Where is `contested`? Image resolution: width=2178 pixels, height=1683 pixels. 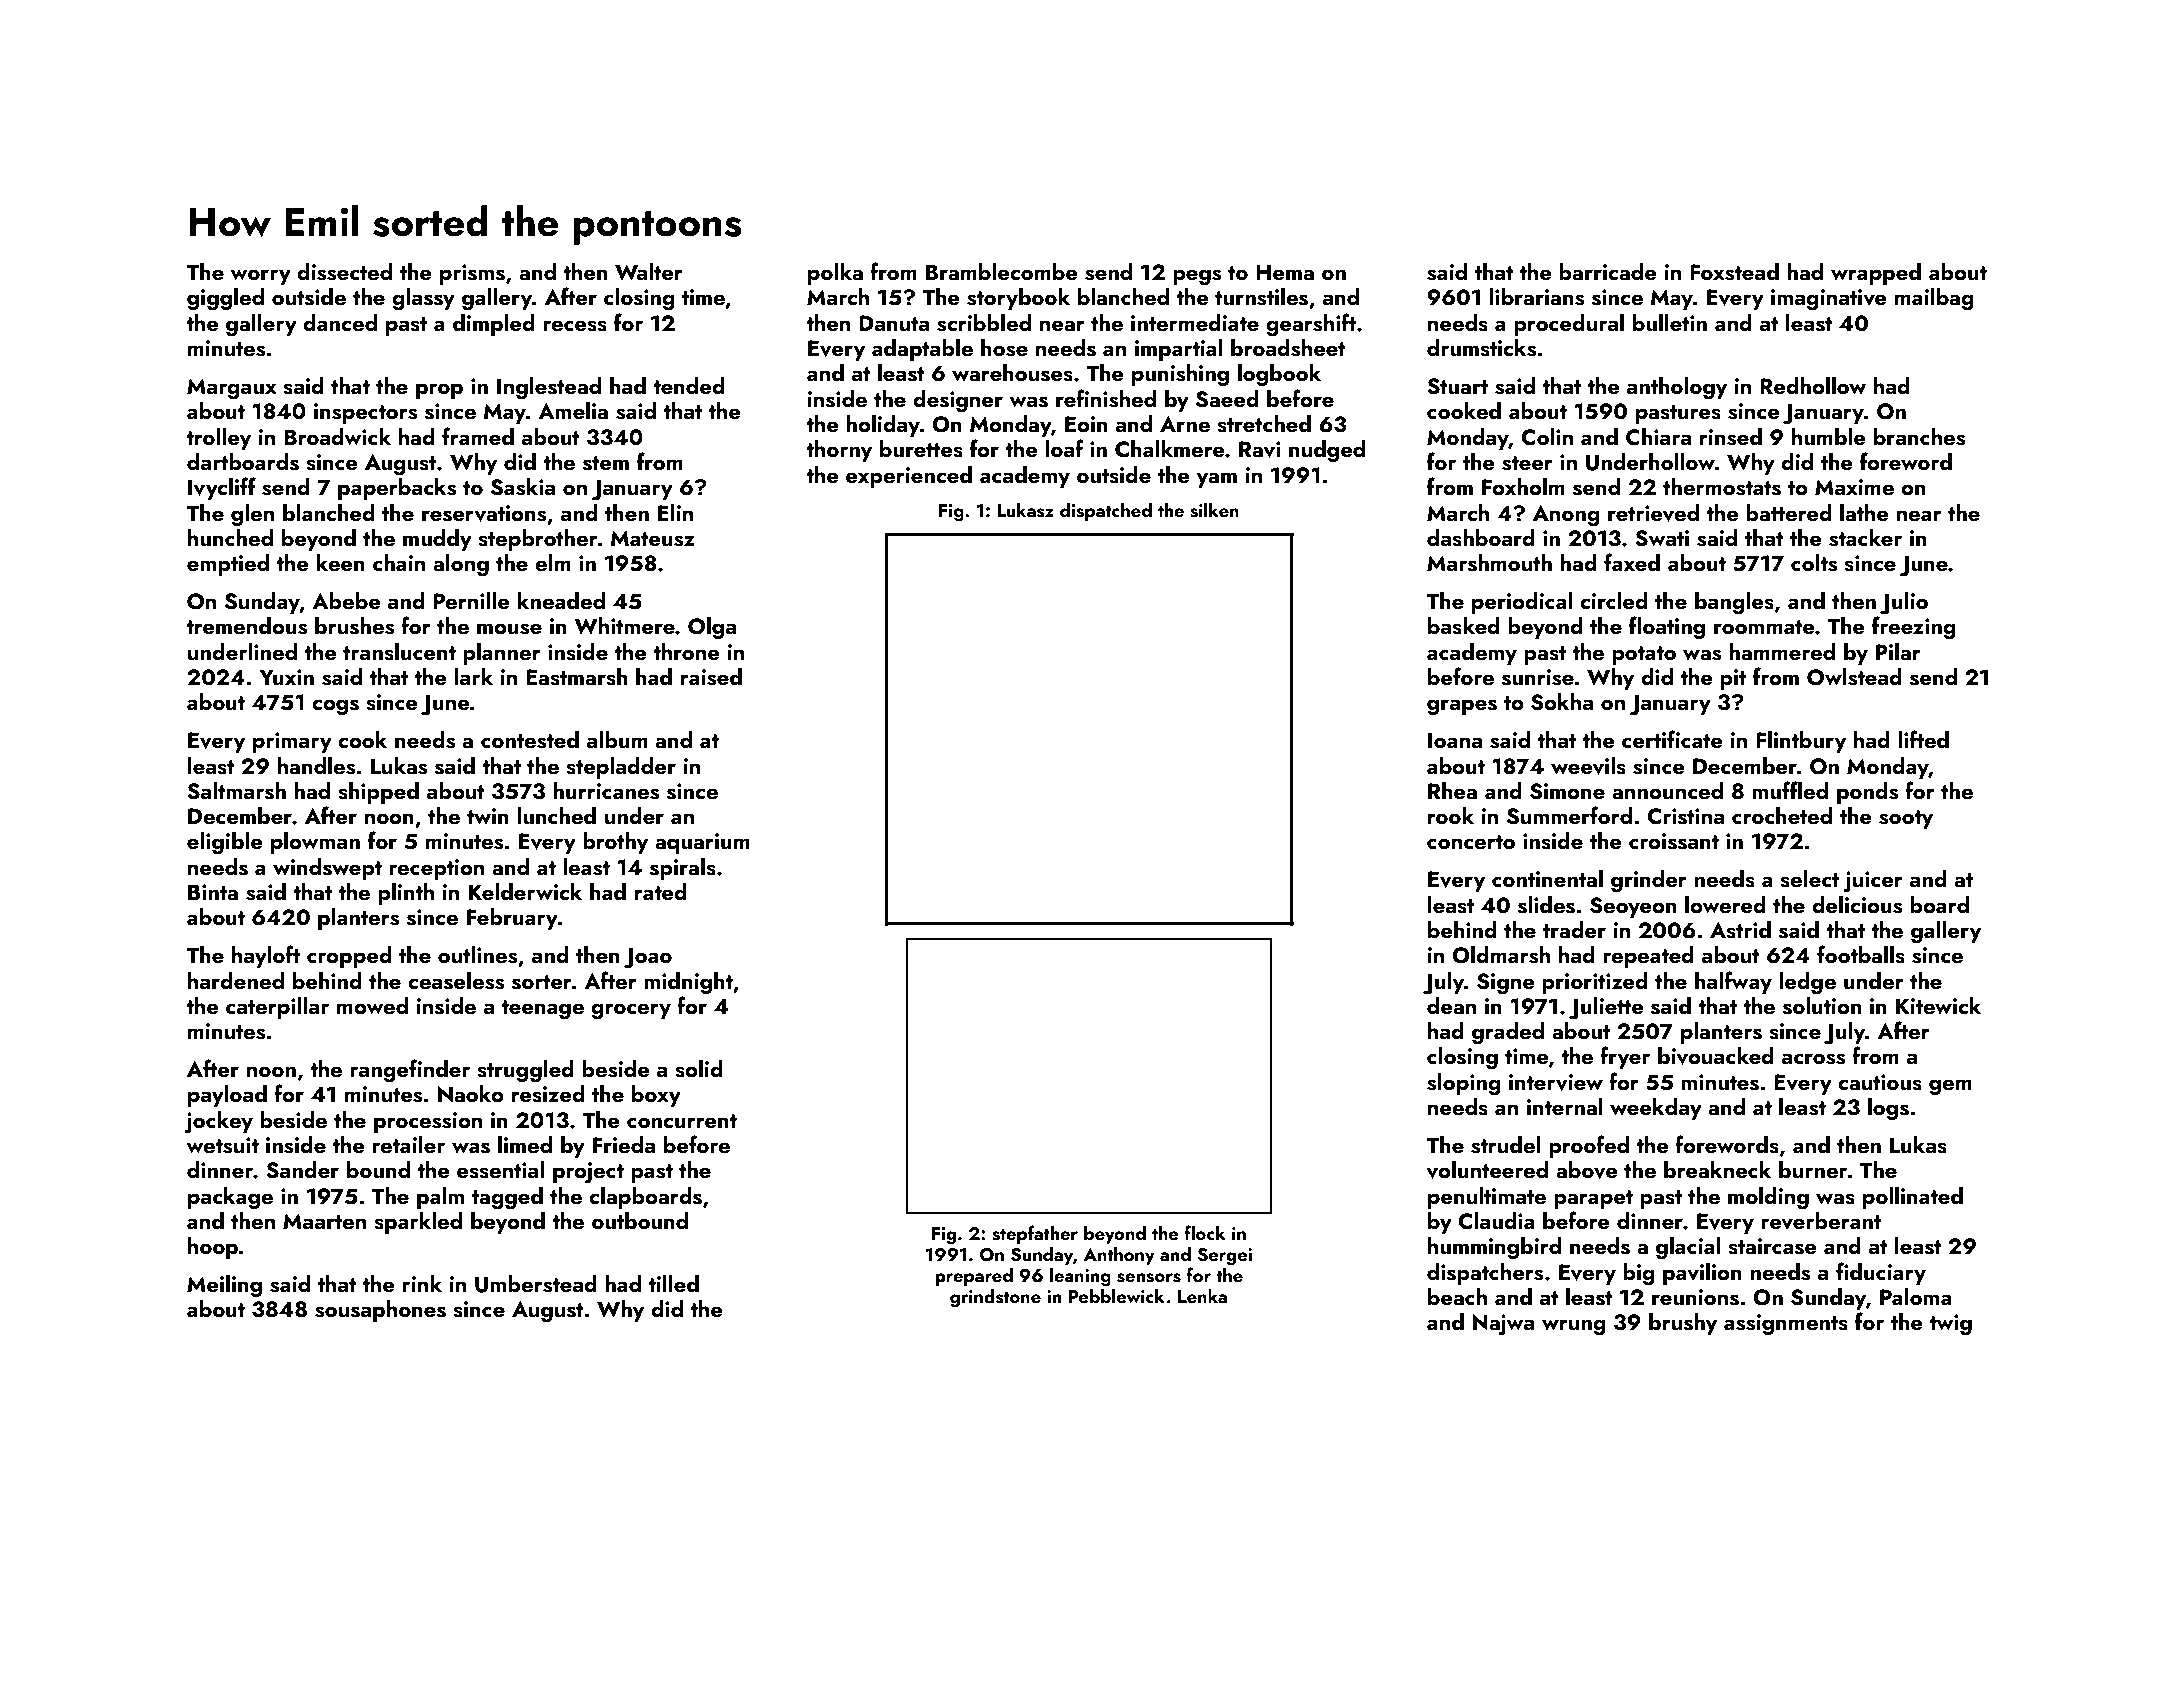 contested is located at coordinates (530, 740).
